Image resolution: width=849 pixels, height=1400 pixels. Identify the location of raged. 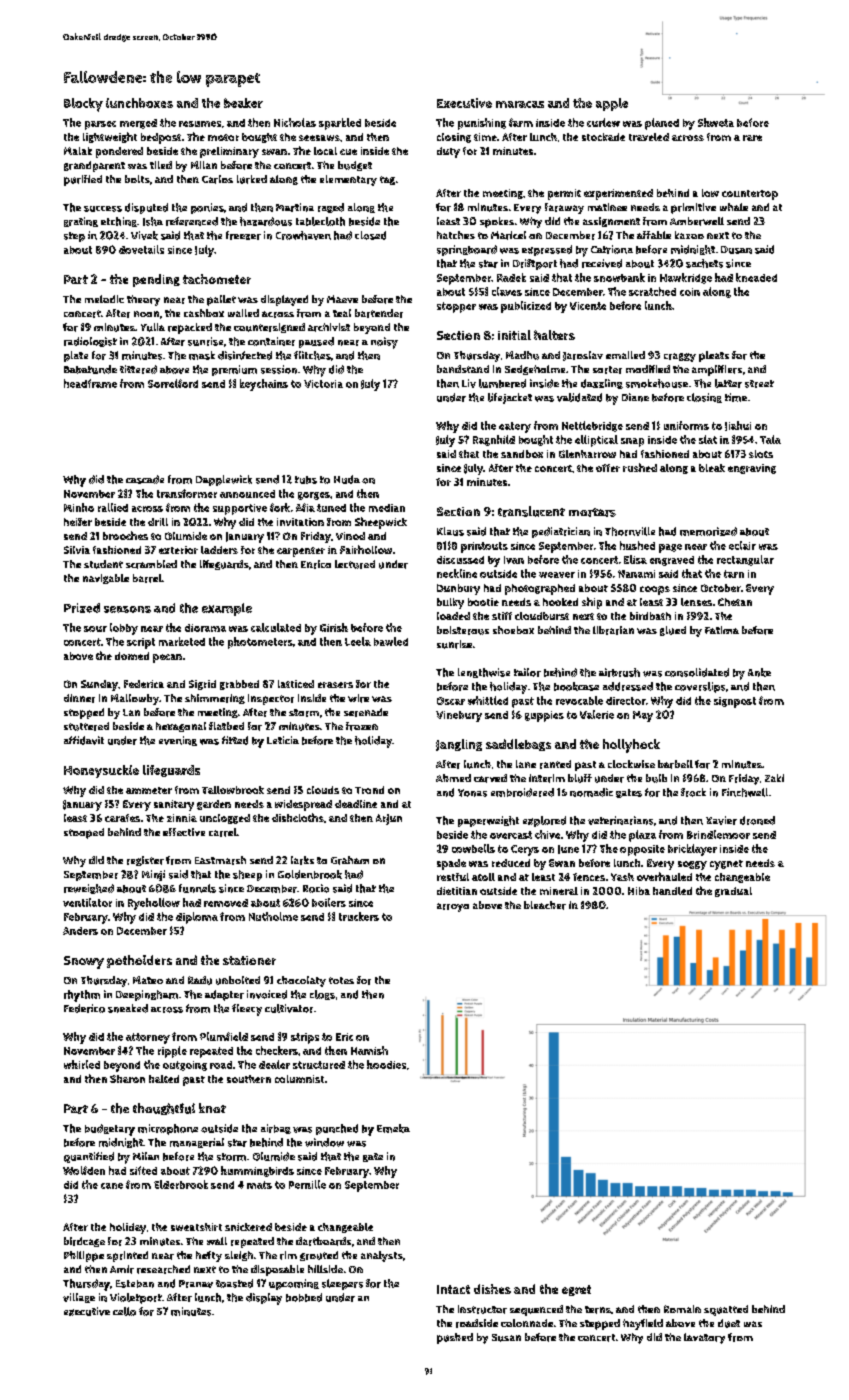
(331, 208).
